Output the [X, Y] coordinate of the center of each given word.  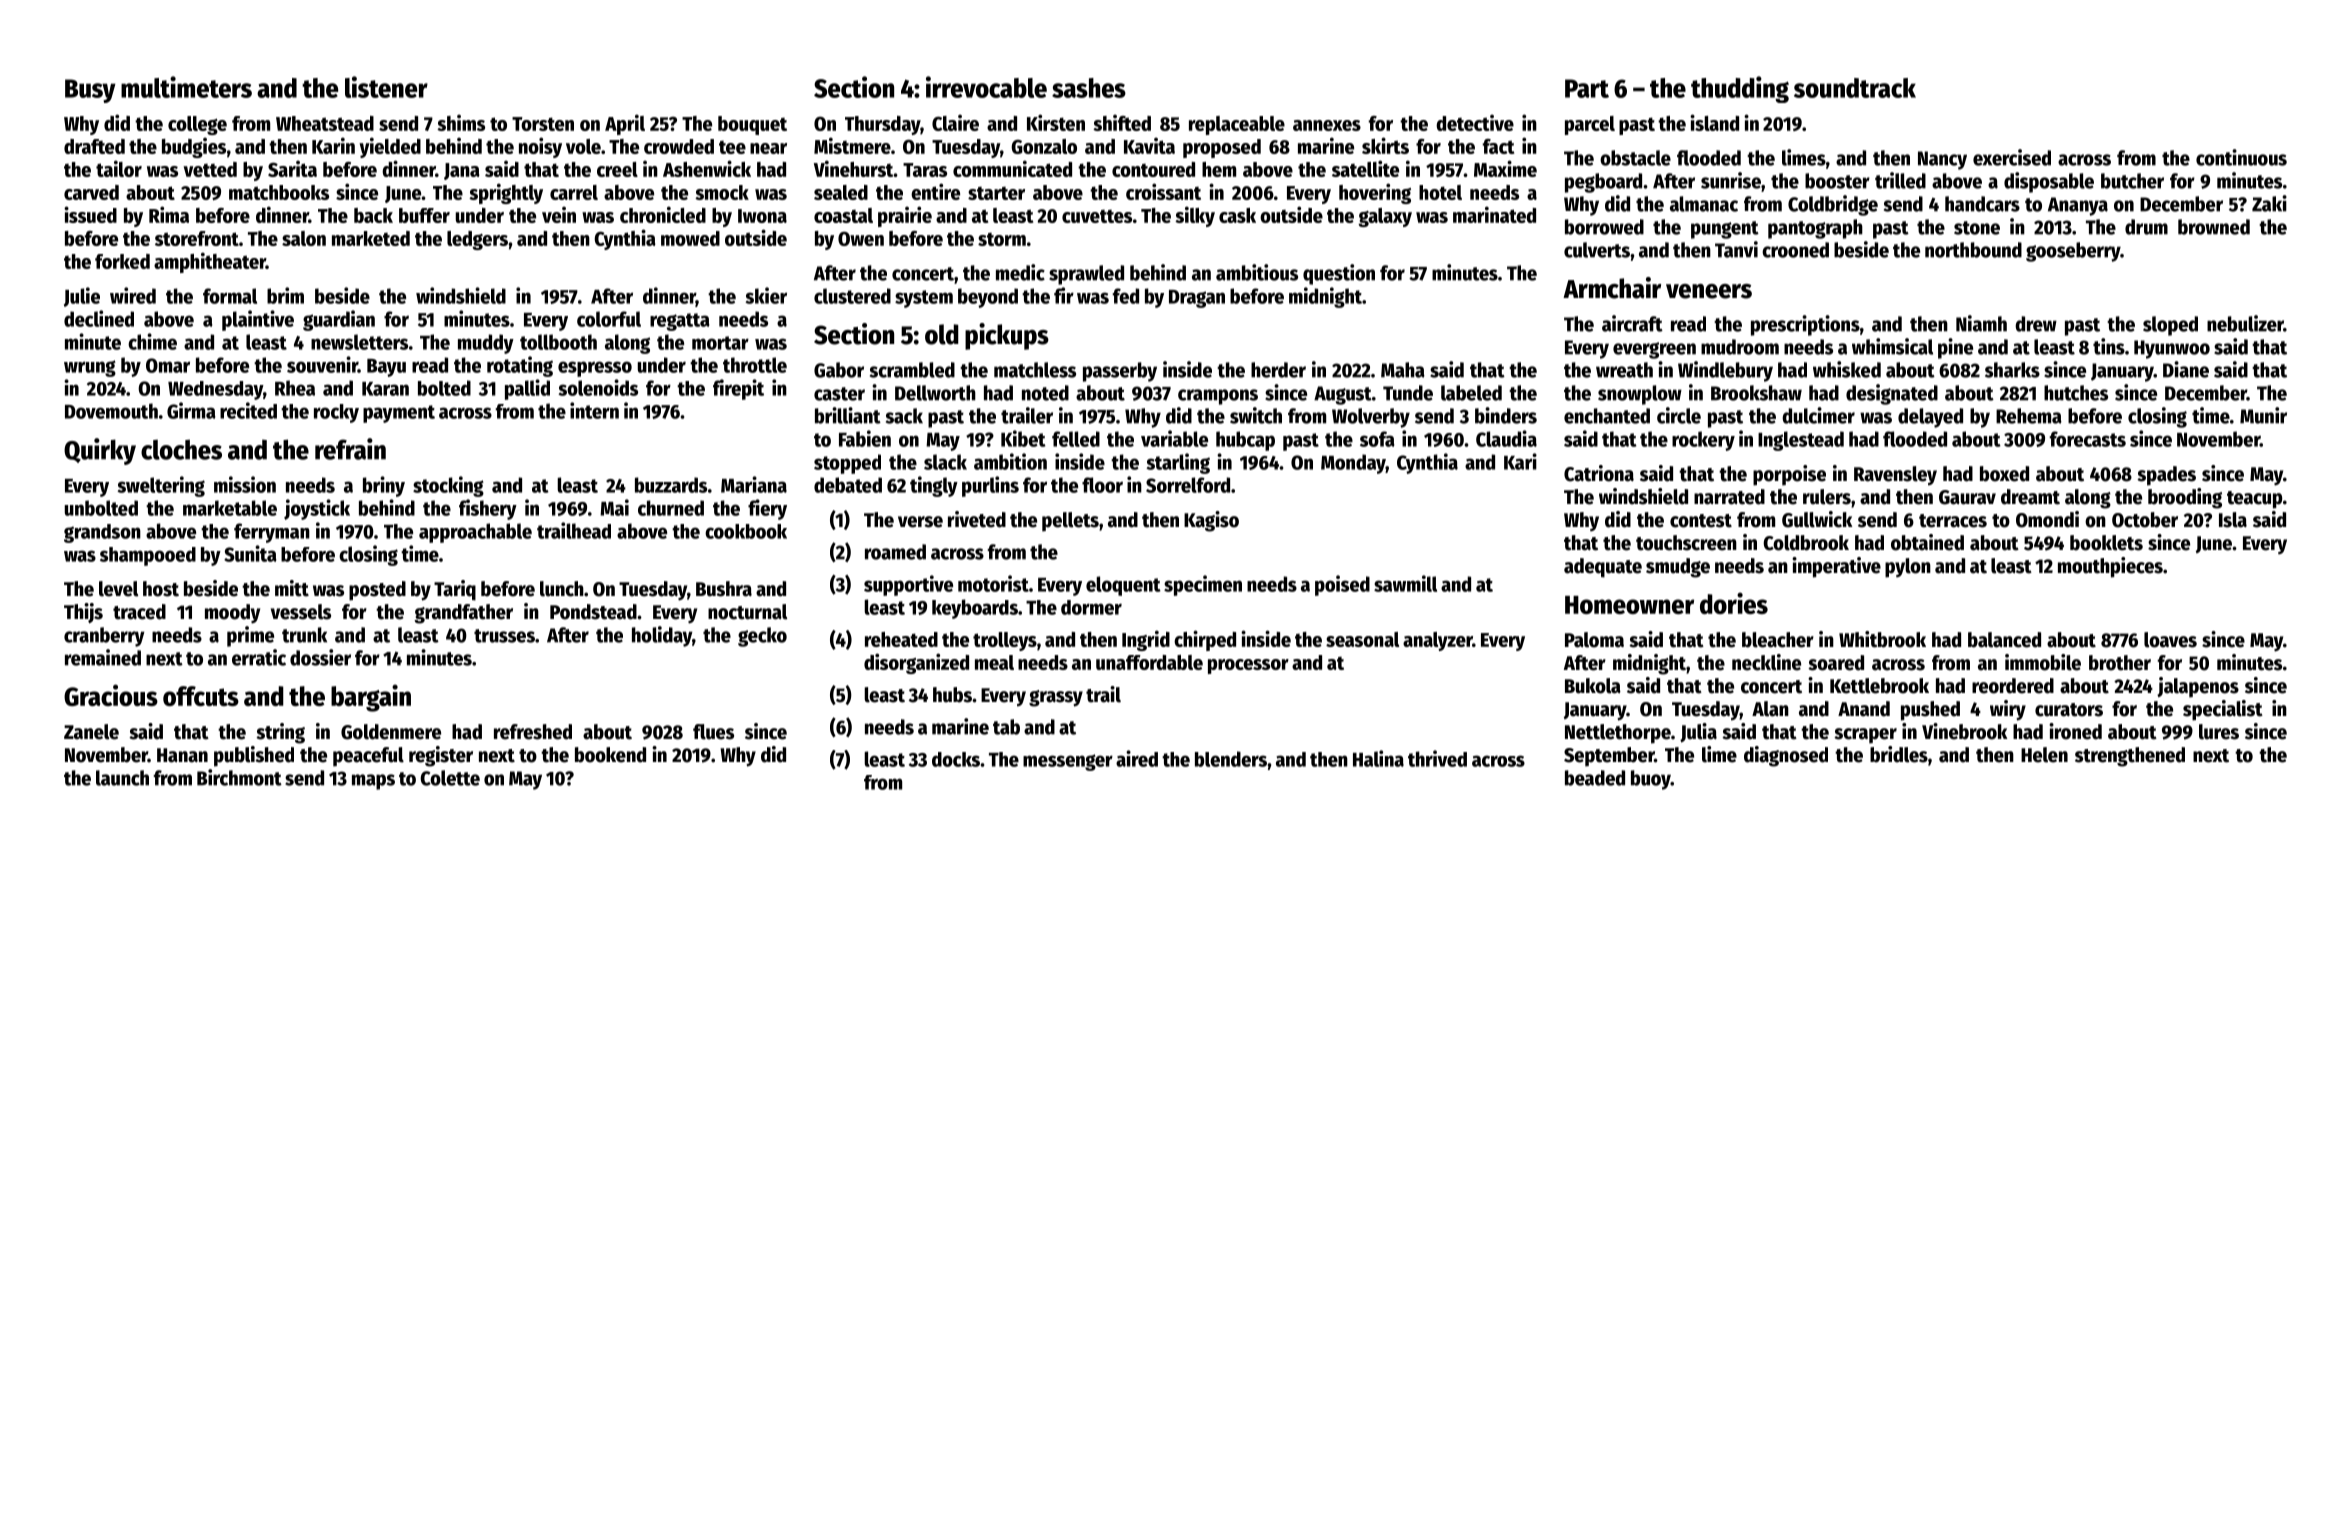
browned [2214, 227]
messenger [1068, 762]
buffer [424, 215]
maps [373, 782]
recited [248, 410]
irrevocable [986, 87]
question [1339, 274]
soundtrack [1855, 88]
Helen [2044, 755]
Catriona [1599, 473]
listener [386, 87]
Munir [2263, 415]
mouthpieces [2110, 567]
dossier [320, 657]
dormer [1091, 607]
